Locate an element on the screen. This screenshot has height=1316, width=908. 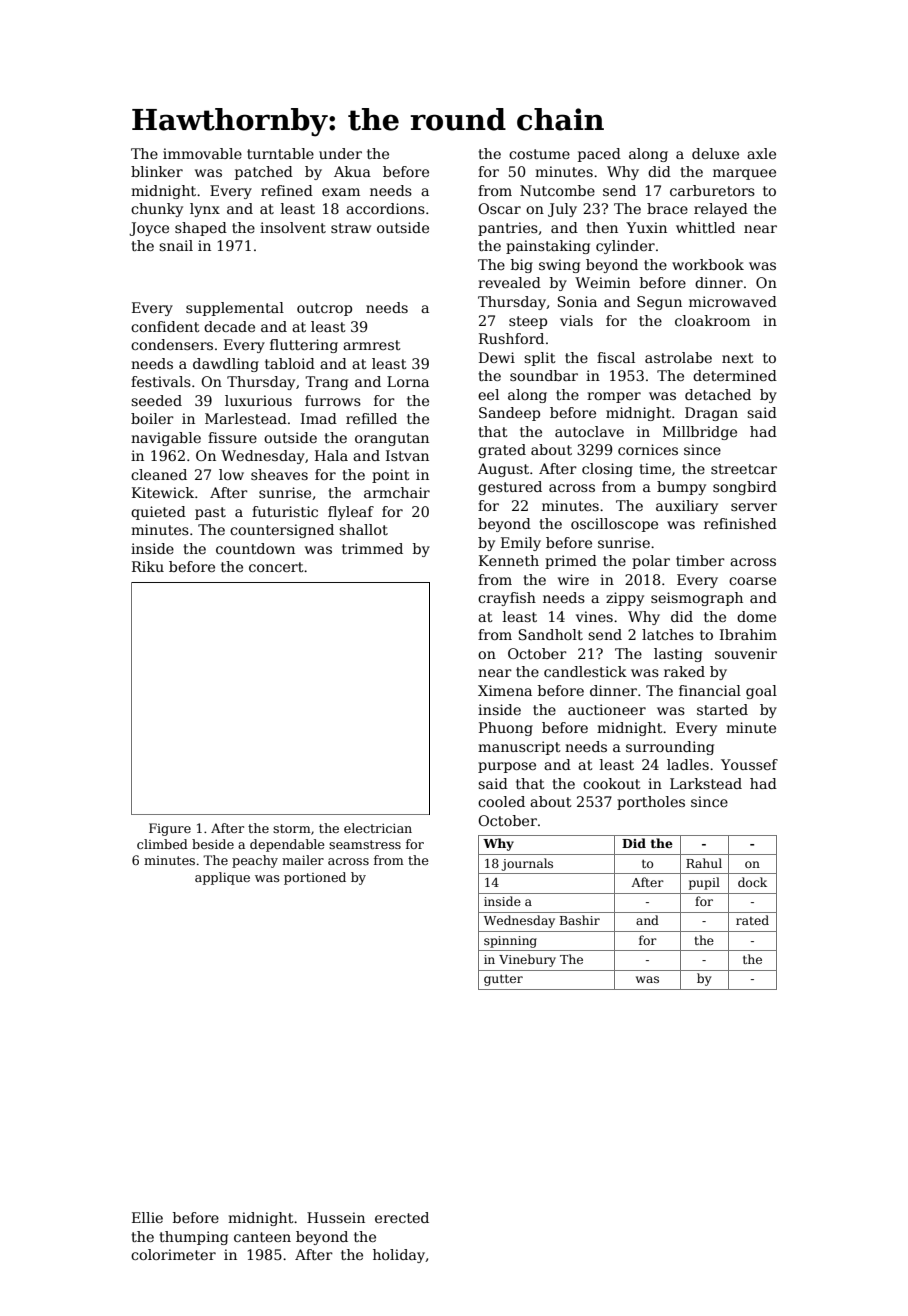
erected is located at coordinates (402, 1217).
